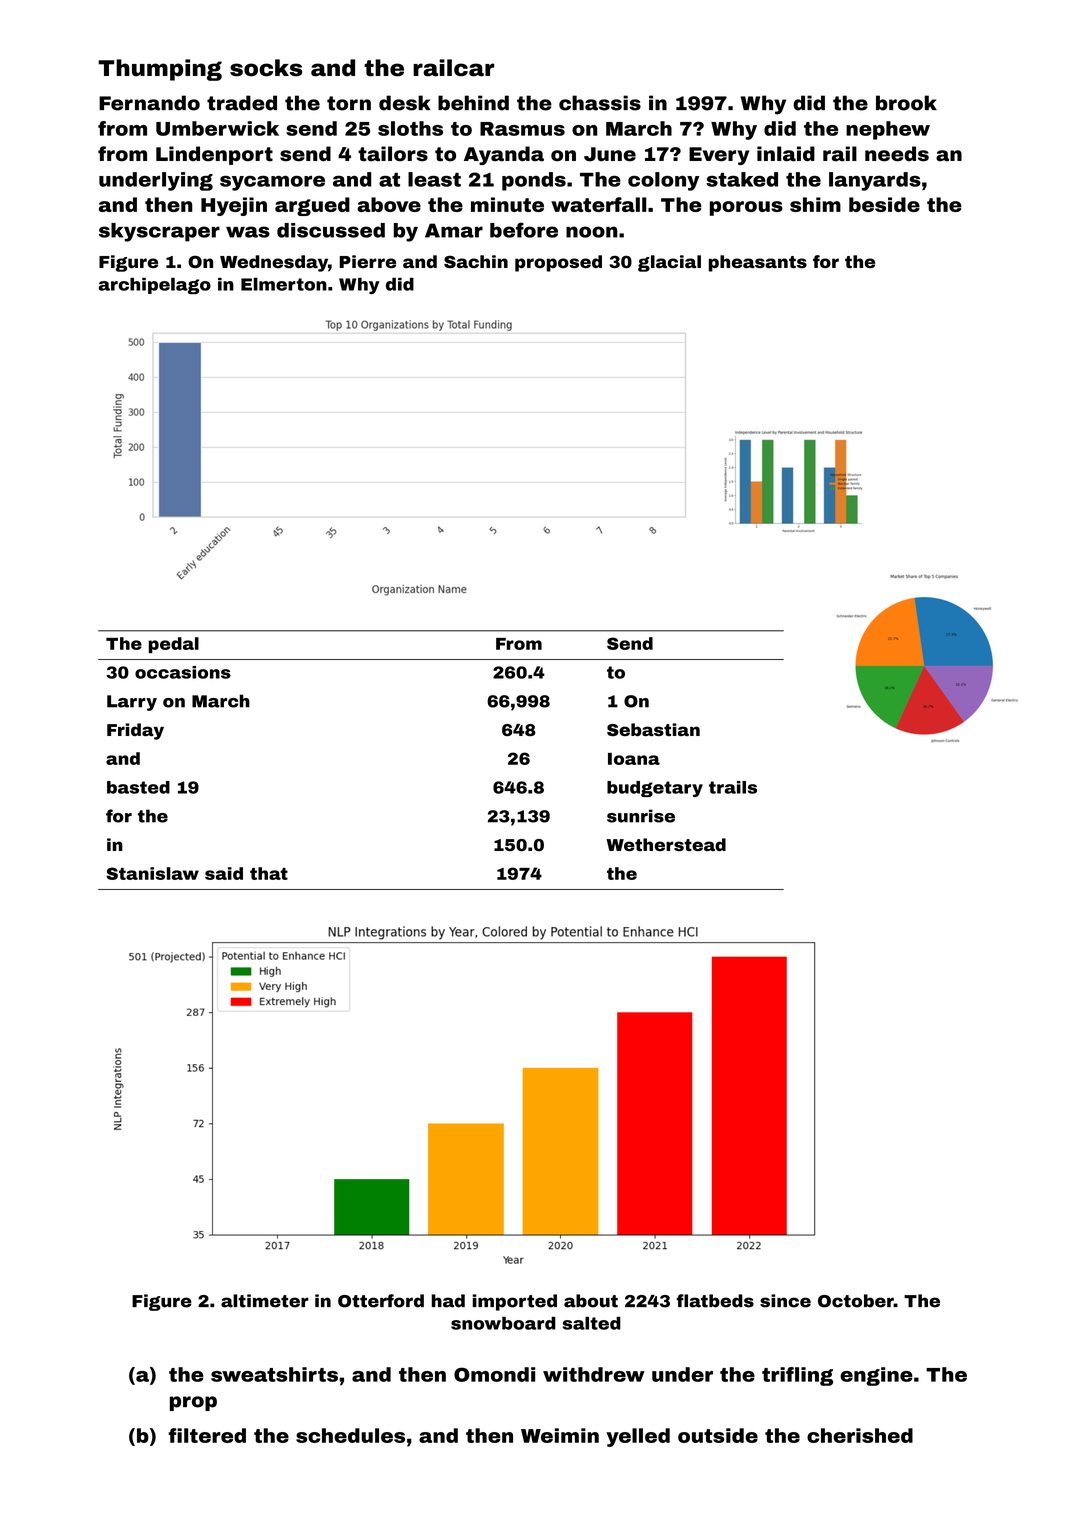 This screenshot has width=1072, height=1523. Describe the element at coordinates (207, 1435) in the screenshot. I see `filtered` at that location.
